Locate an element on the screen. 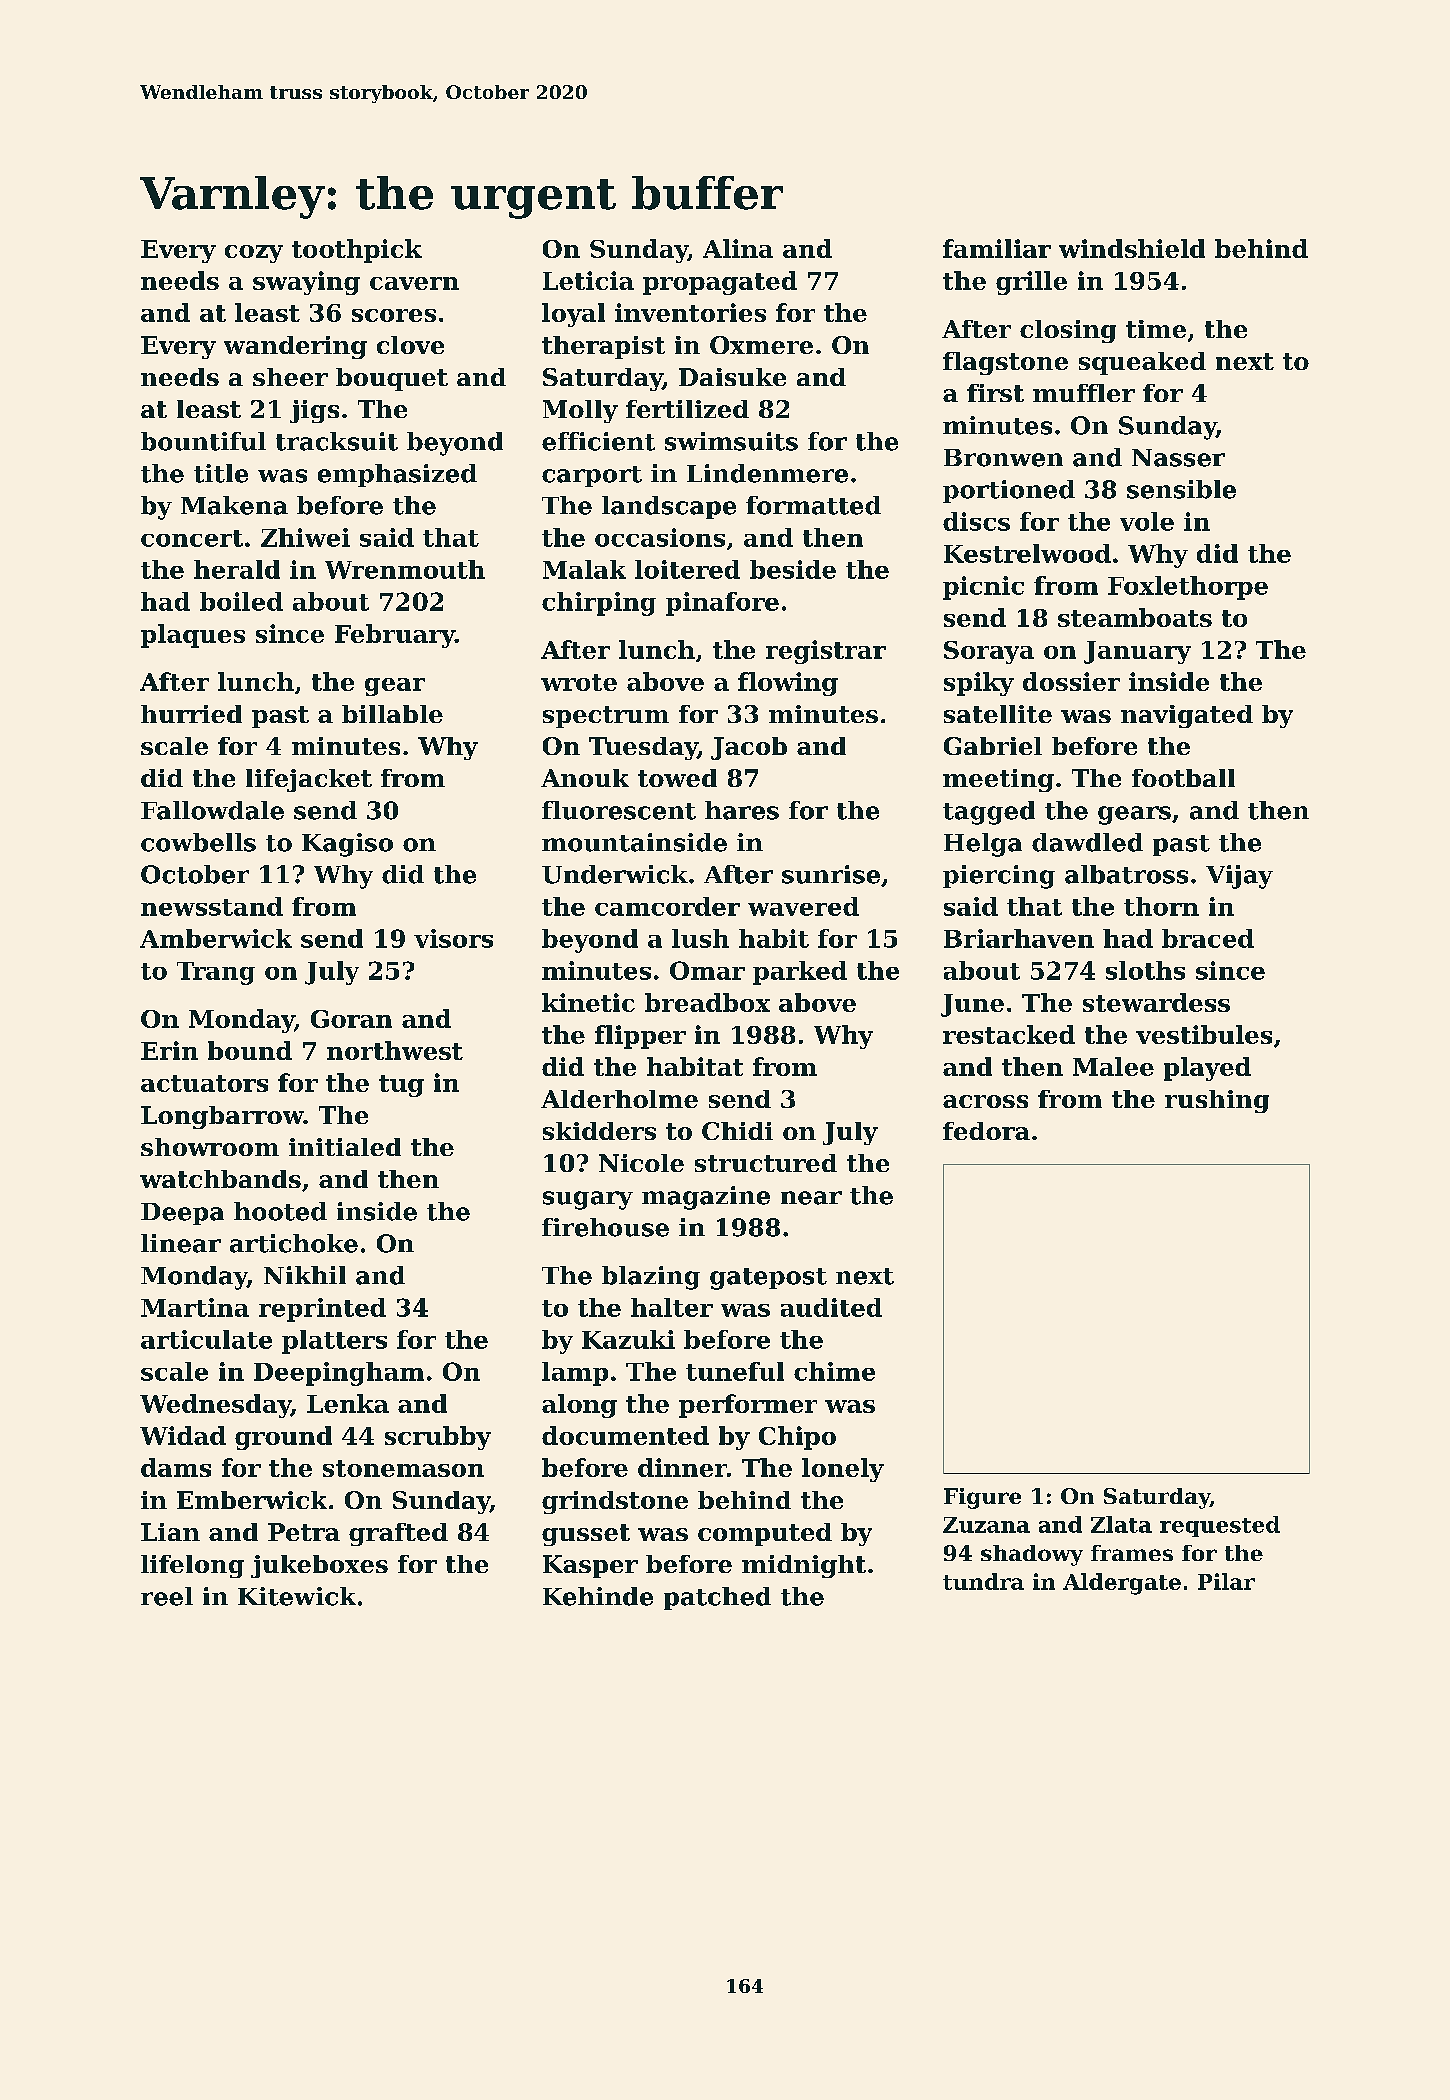  midnight is located at coordinates (804, 1566).
